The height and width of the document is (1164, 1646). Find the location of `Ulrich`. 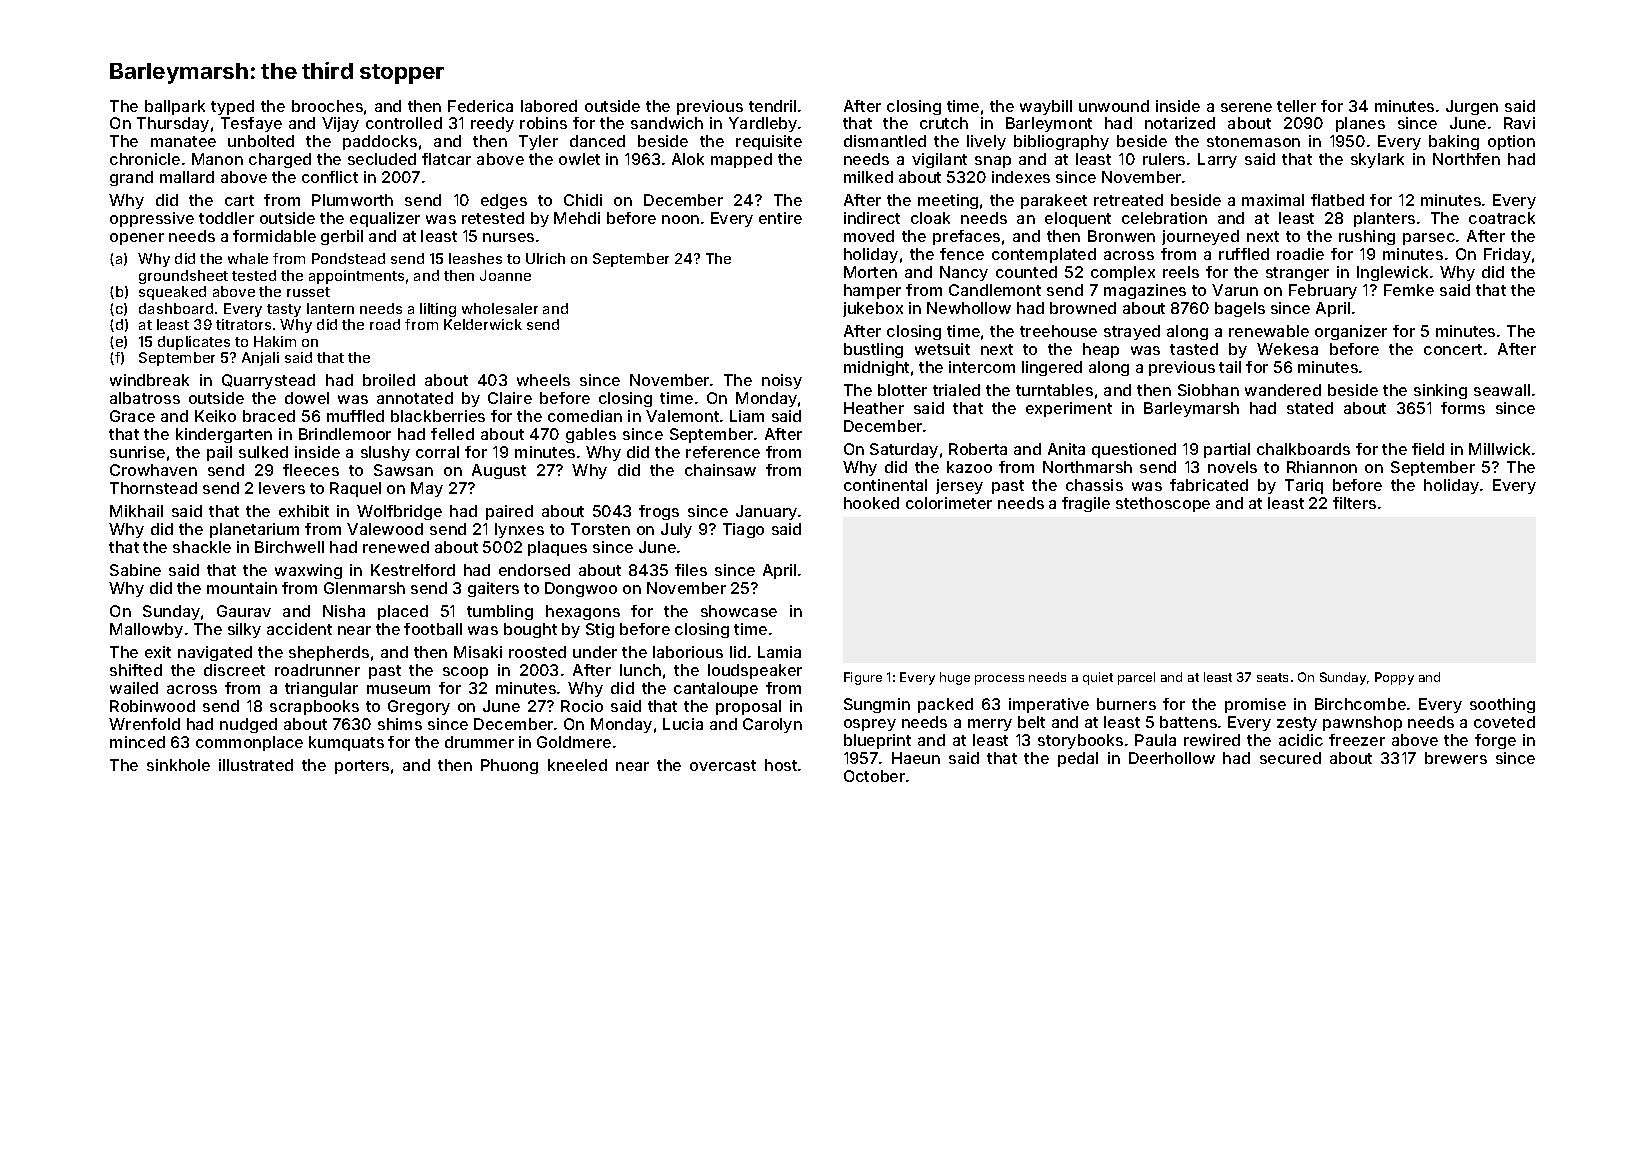

Ulrich is located at coordinates (545, 258).
